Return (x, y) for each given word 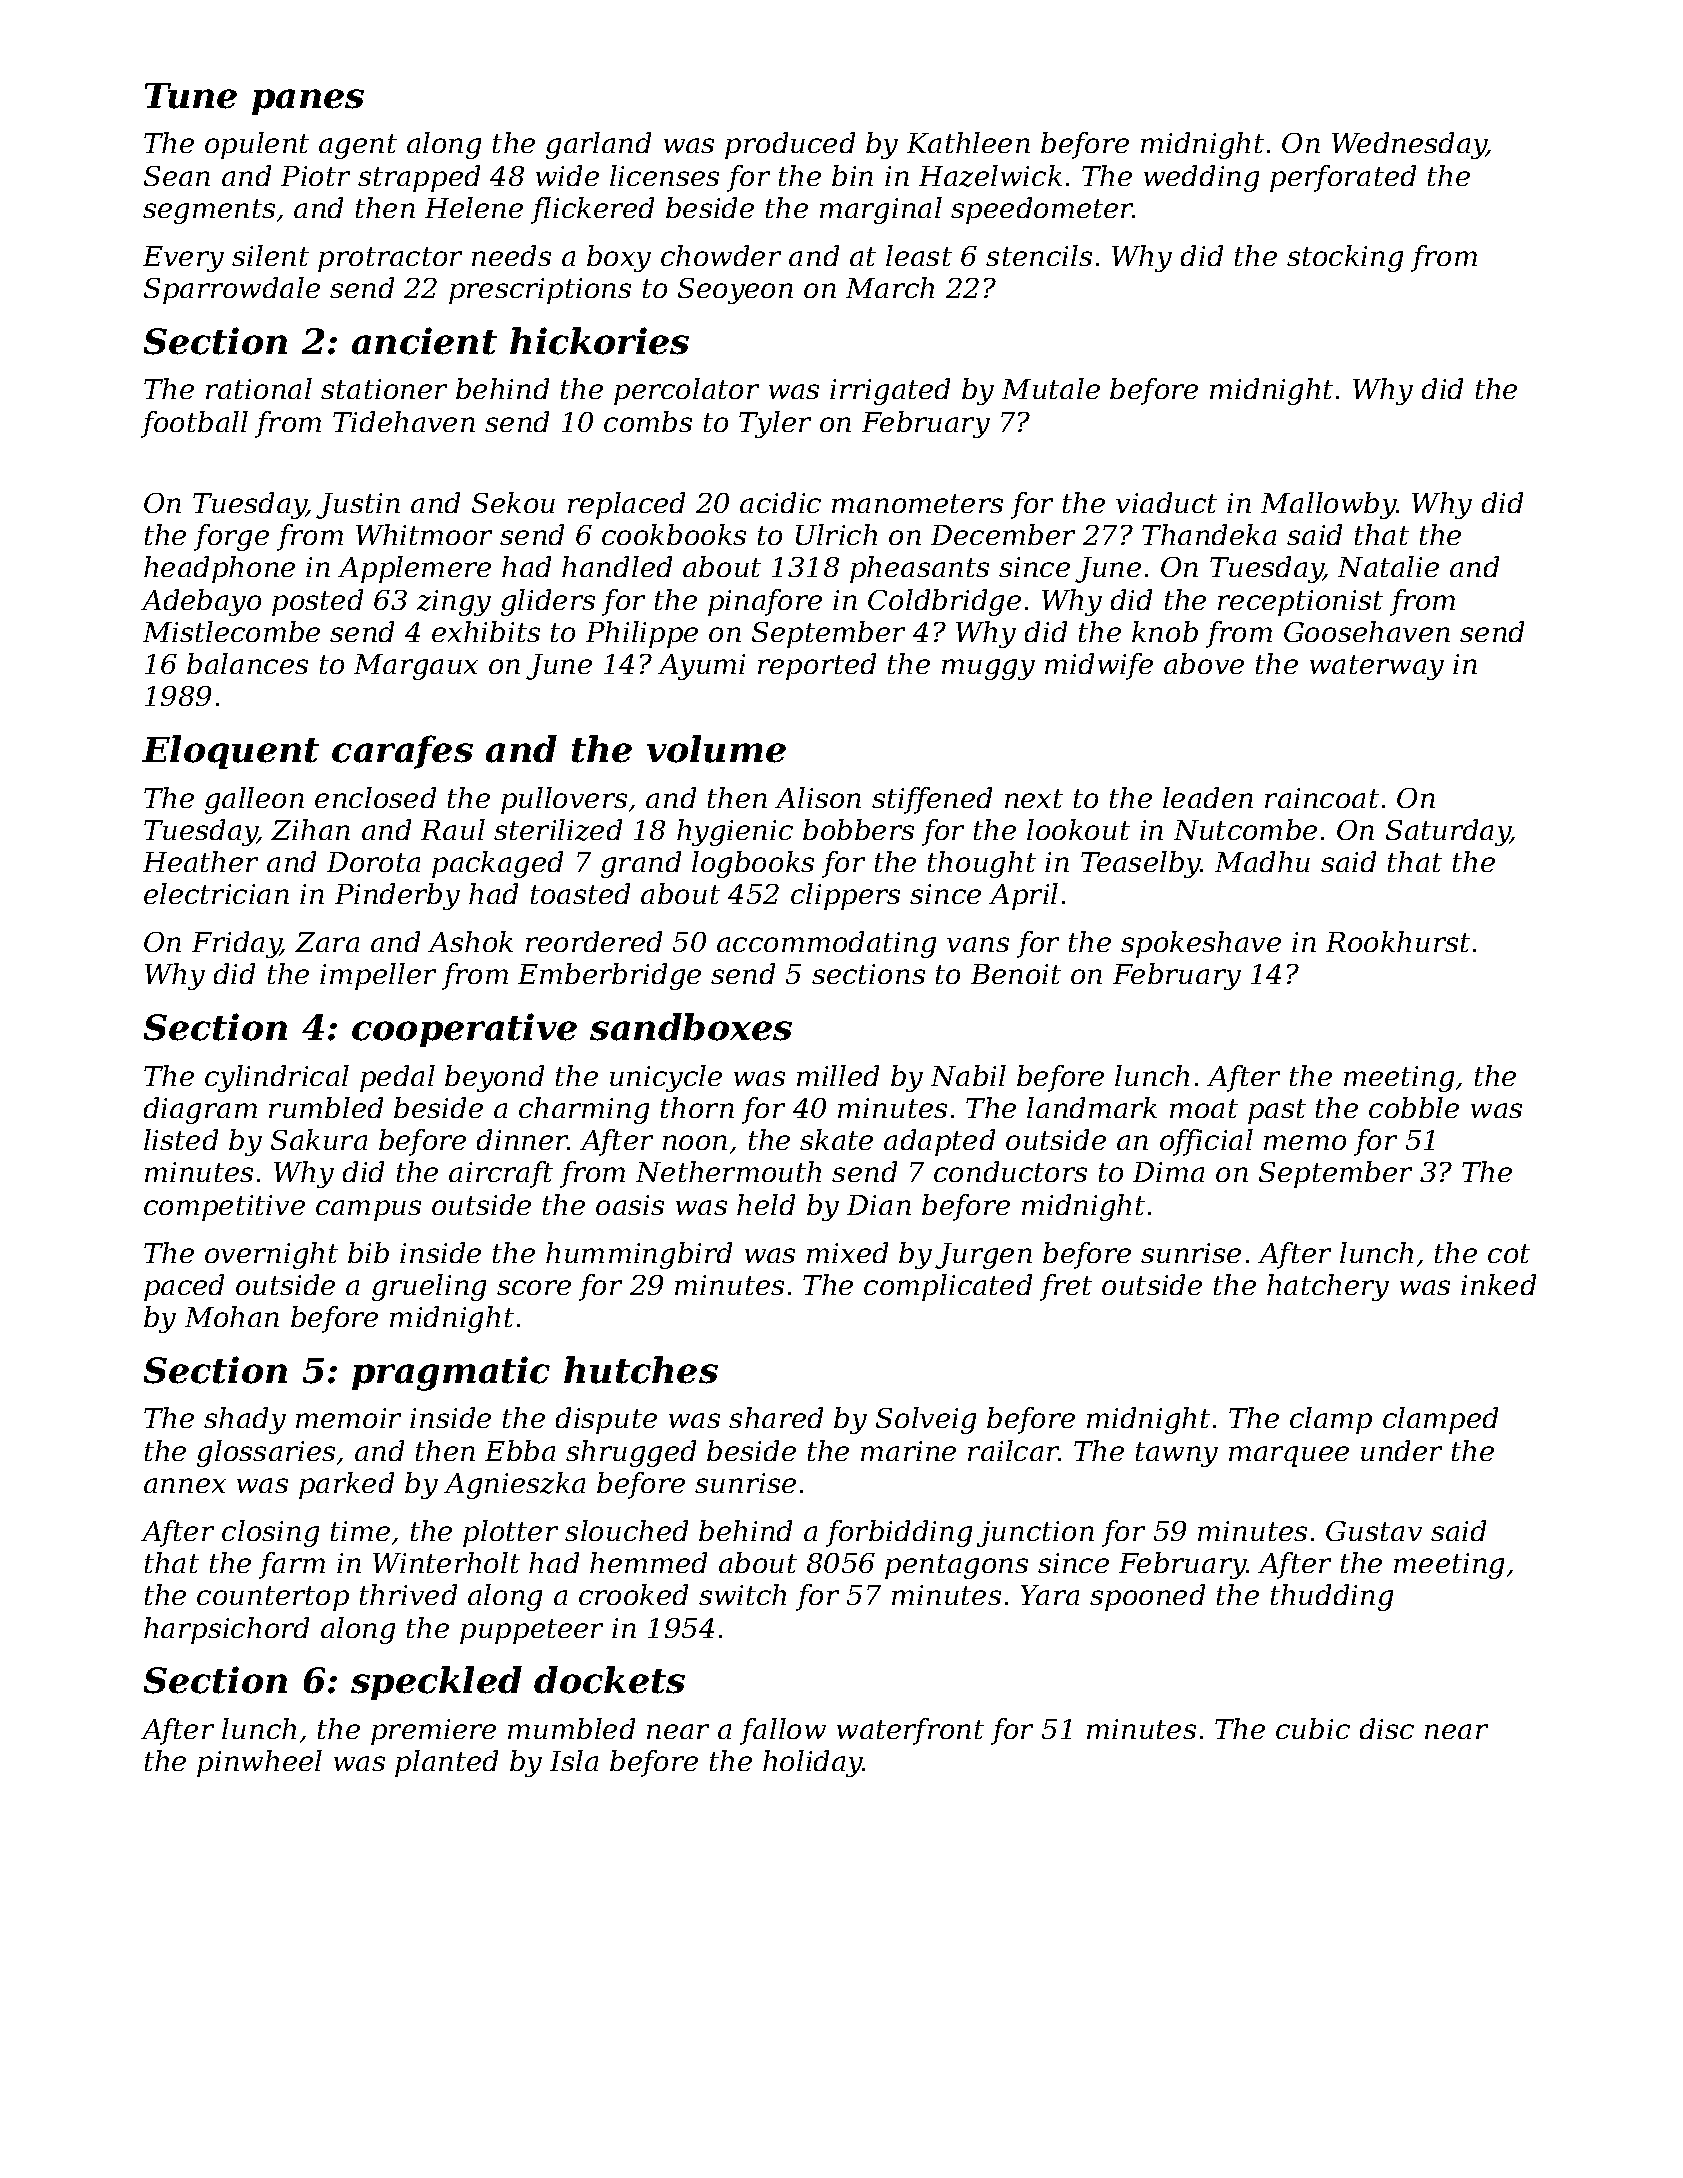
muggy (988, 669)
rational (259, 388)
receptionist (1300, 603)
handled (617, 566)
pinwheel (259, 1763)
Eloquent (230, 752)
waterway (1377, 667)
